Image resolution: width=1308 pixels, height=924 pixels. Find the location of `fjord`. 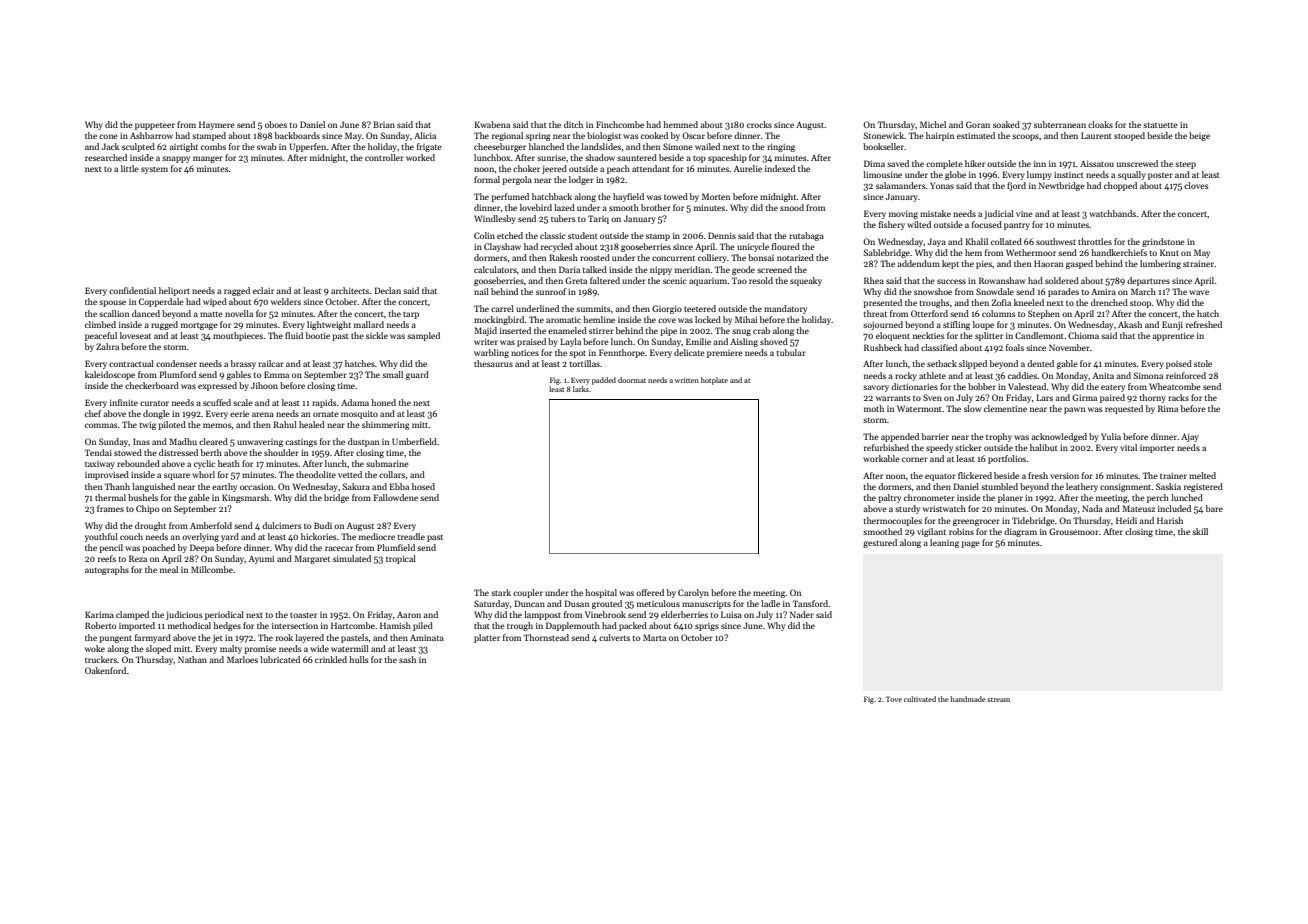

fjord is located at coordinates (1016, 186).
